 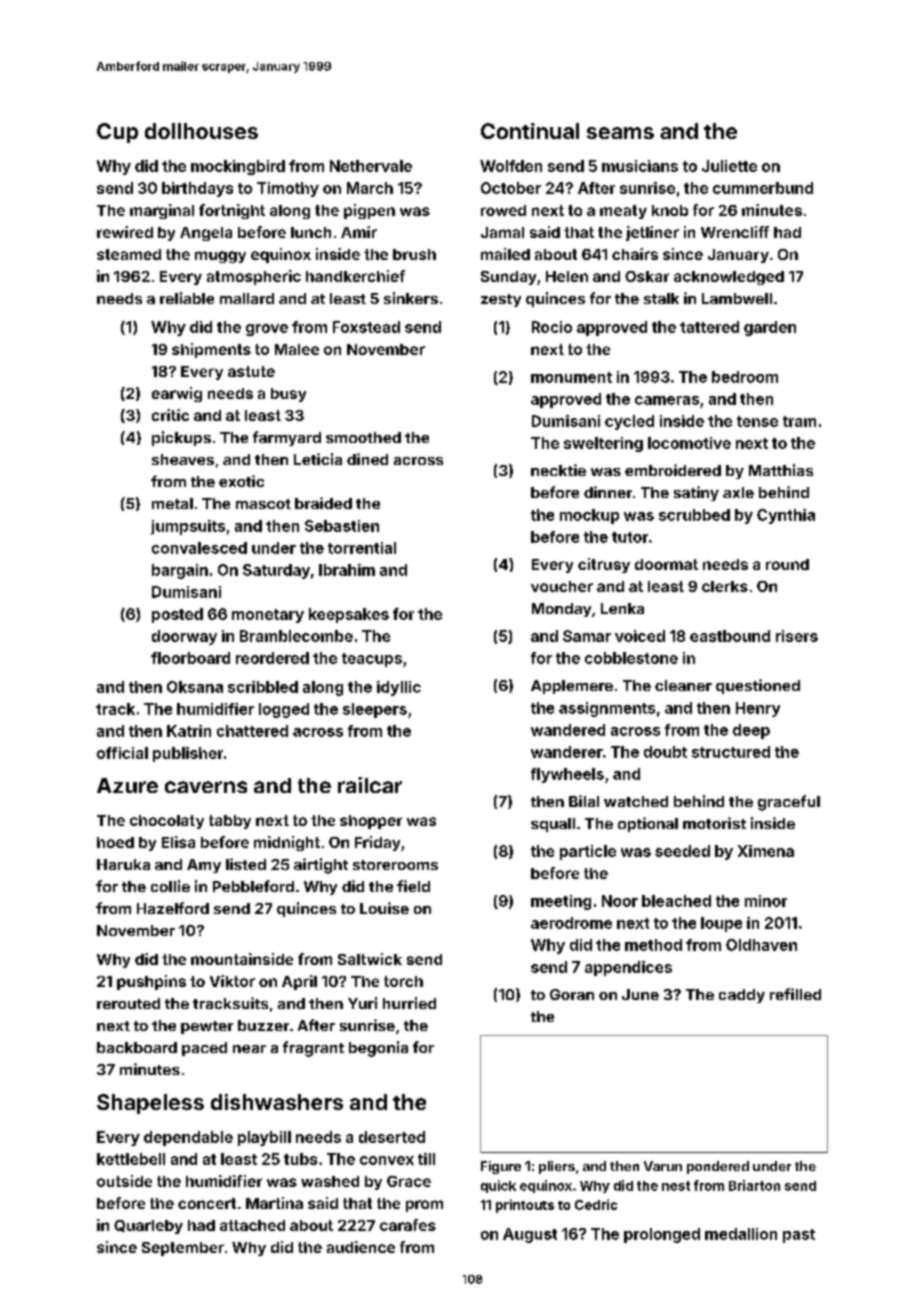 What do you see at coordinates (787, 564) in the page?
I see `round` at bounding box center [787, 564].
